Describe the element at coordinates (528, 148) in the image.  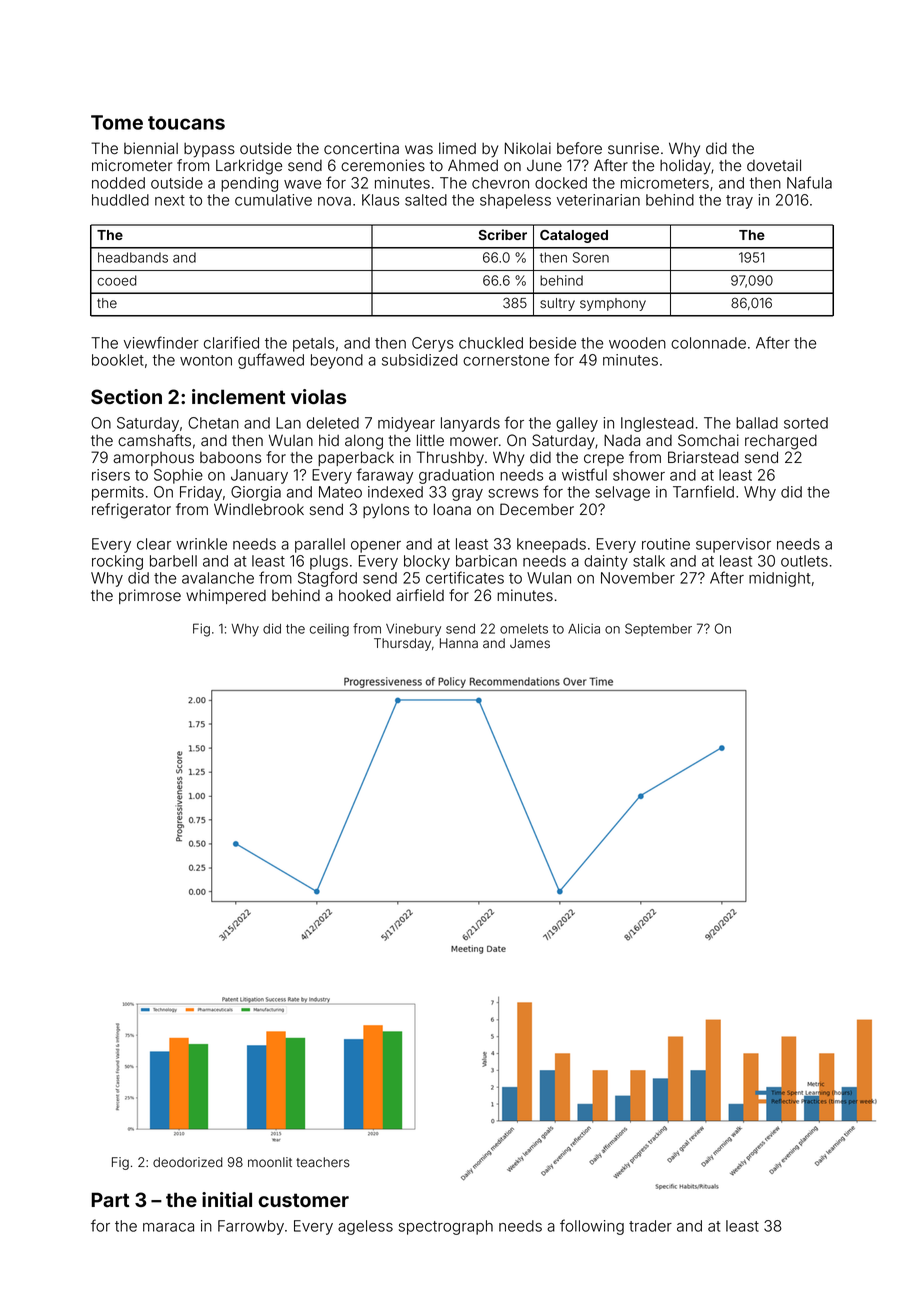
I see `Nikolai` at that location.
